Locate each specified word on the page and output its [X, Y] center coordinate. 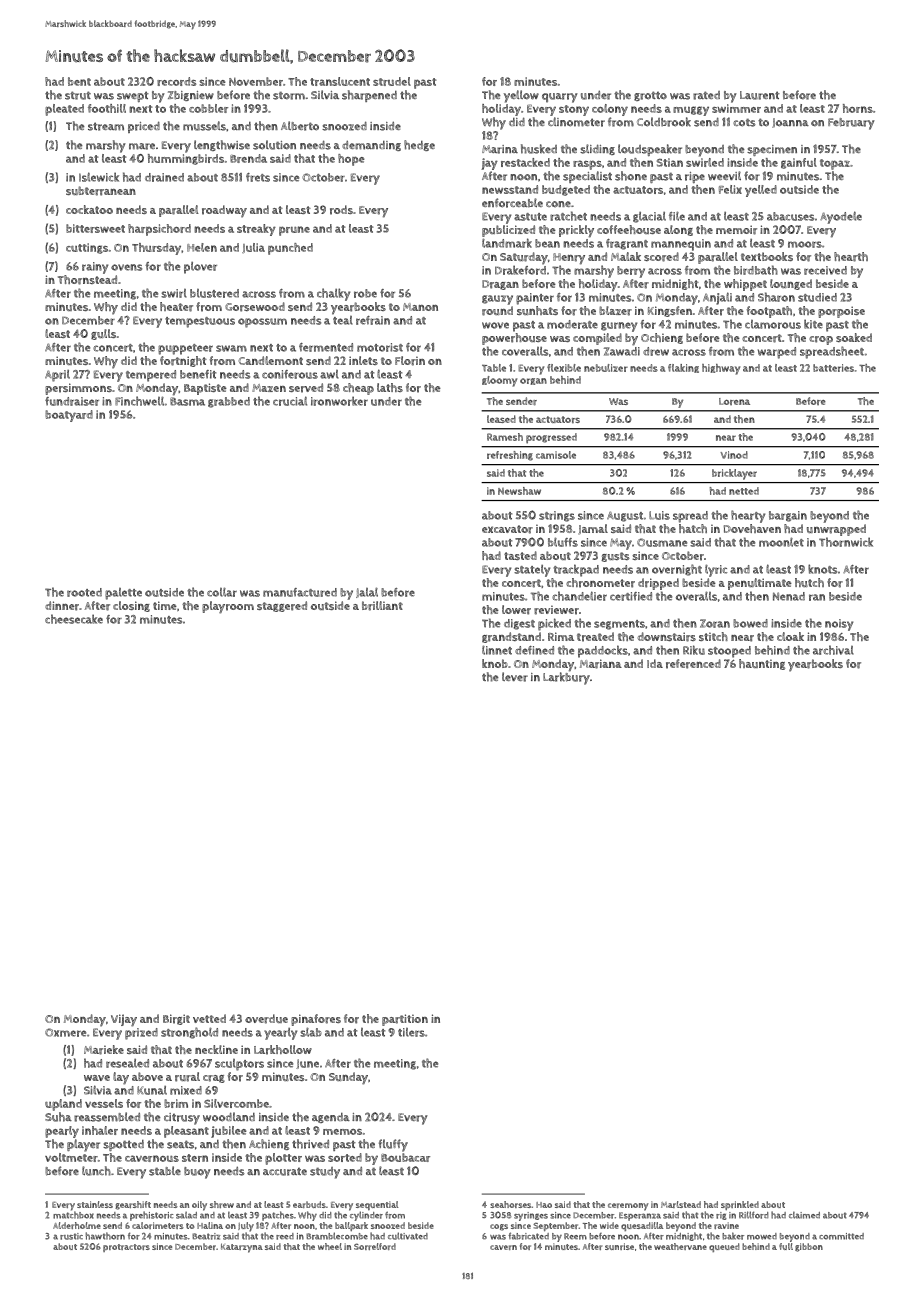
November [256, 81]
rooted [84, 592]
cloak [790, 636]
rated [706, 95]
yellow [521, 96]
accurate [285, 1171]
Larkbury [566, 678]
